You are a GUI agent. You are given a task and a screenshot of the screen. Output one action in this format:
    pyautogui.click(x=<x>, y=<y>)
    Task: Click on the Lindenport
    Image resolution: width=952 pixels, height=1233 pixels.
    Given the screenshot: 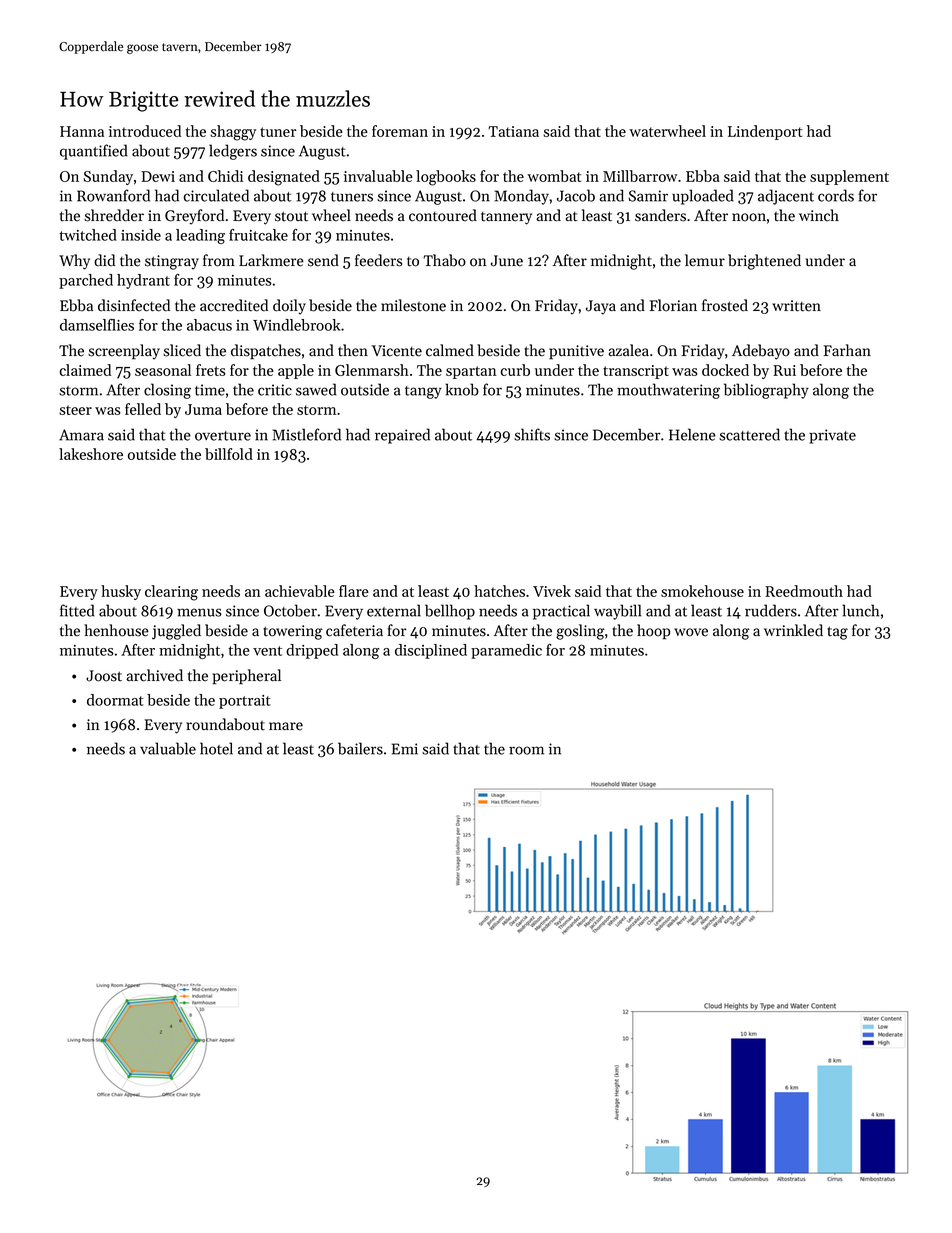 What is the action you would take?
    pyautogui.click(x=765, y=132)
